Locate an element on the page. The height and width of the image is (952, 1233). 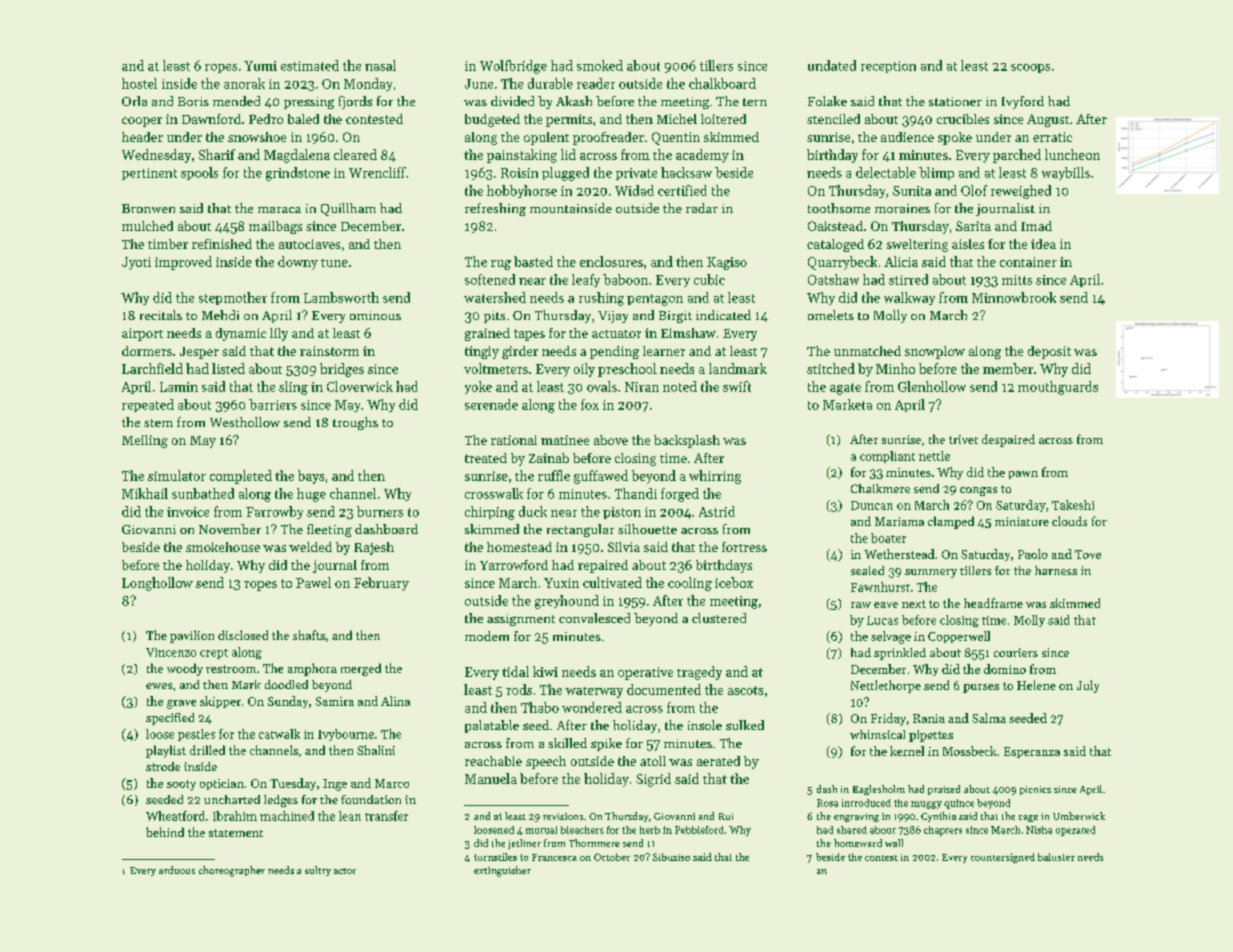
palatable is located at coordinates (492, 726).
